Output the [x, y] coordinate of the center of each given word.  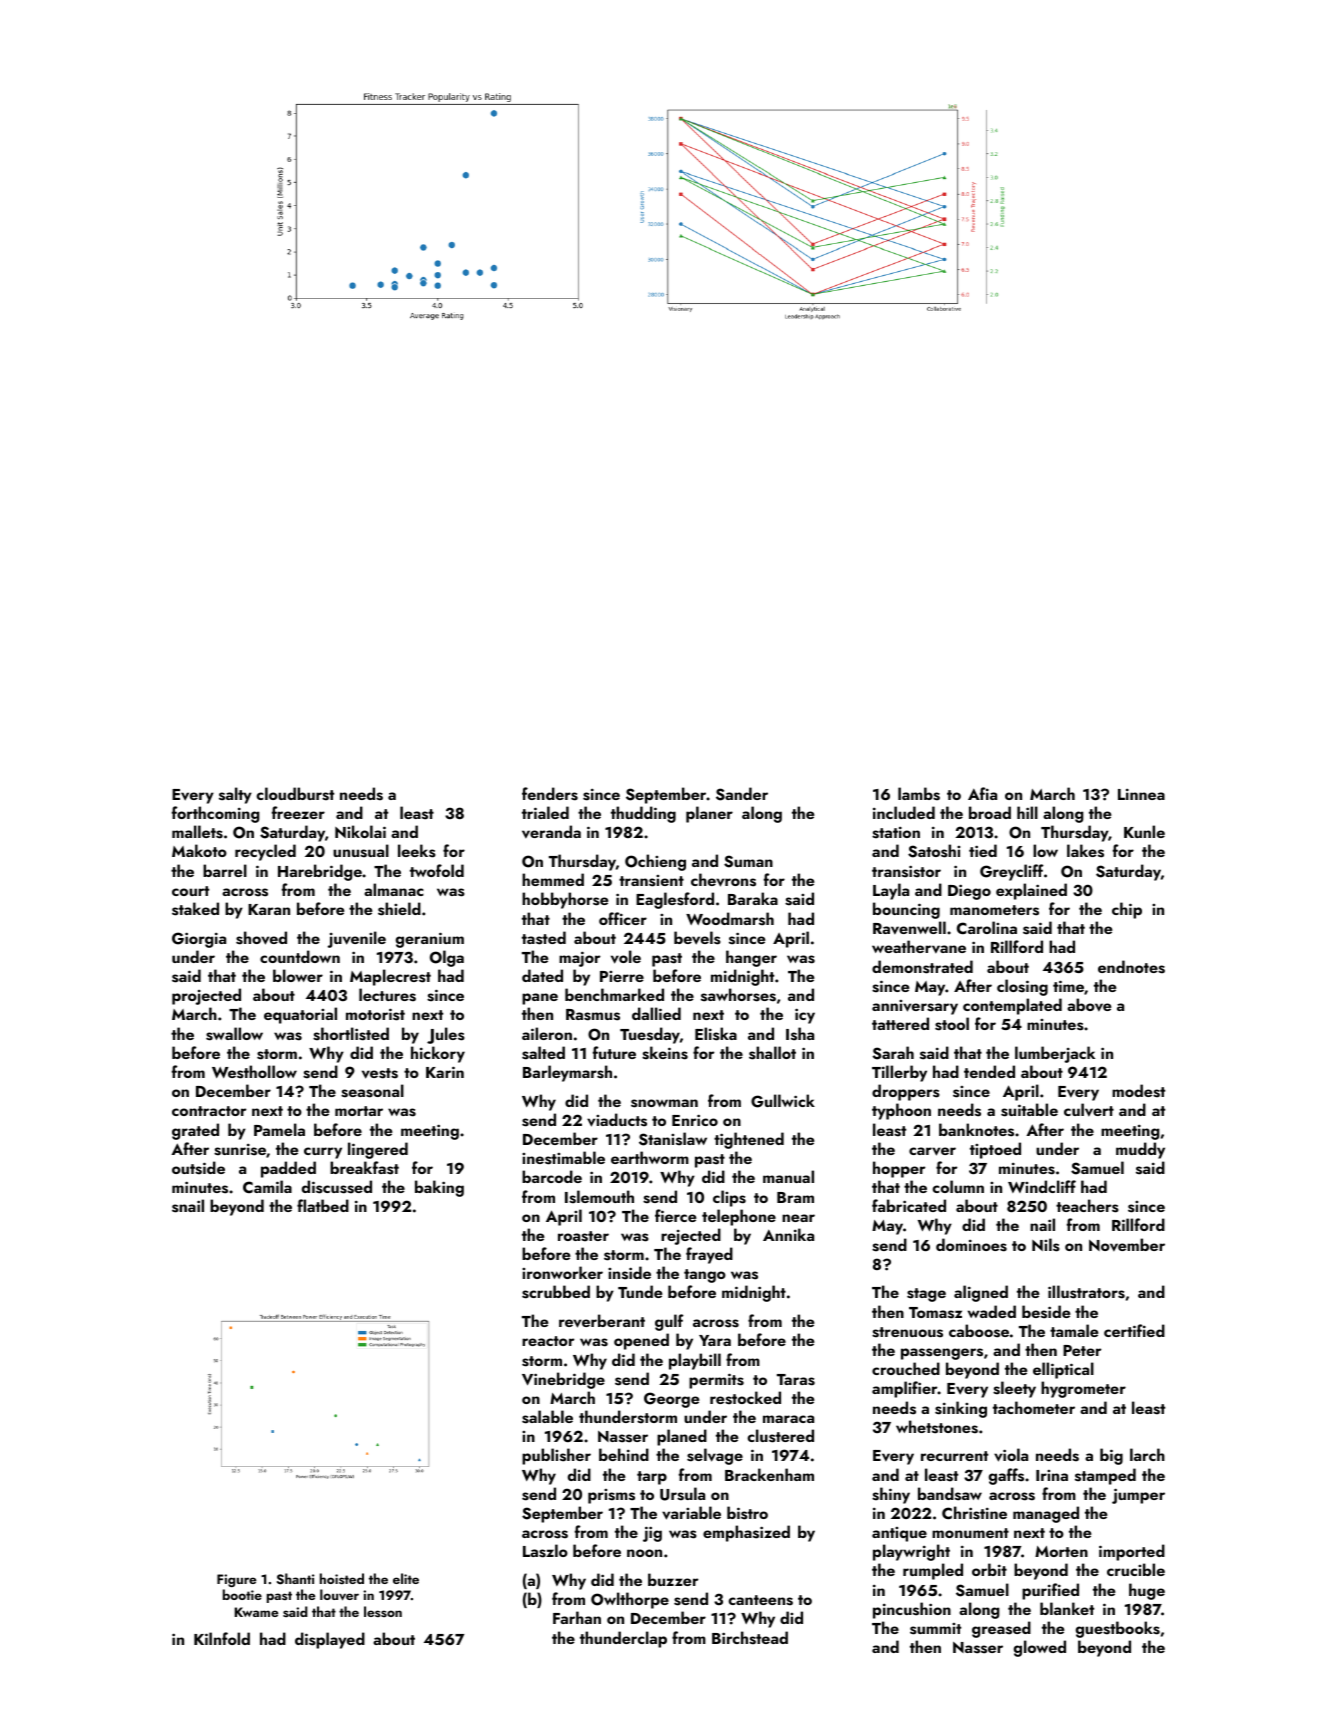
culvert [1089, 1110]
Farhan [577, 1617]
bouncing [906, 910]
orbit [989, 1569]
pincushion [912, 1610]
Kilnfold [222, 1638]
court [190, 891]
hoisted [342, 1578]
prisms [611, 1496]
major [579, 959]
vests [380, 1073]
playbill [695, 1361]
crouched [906, 1368]
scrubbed [556, 1292]
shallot [772, 1053]
